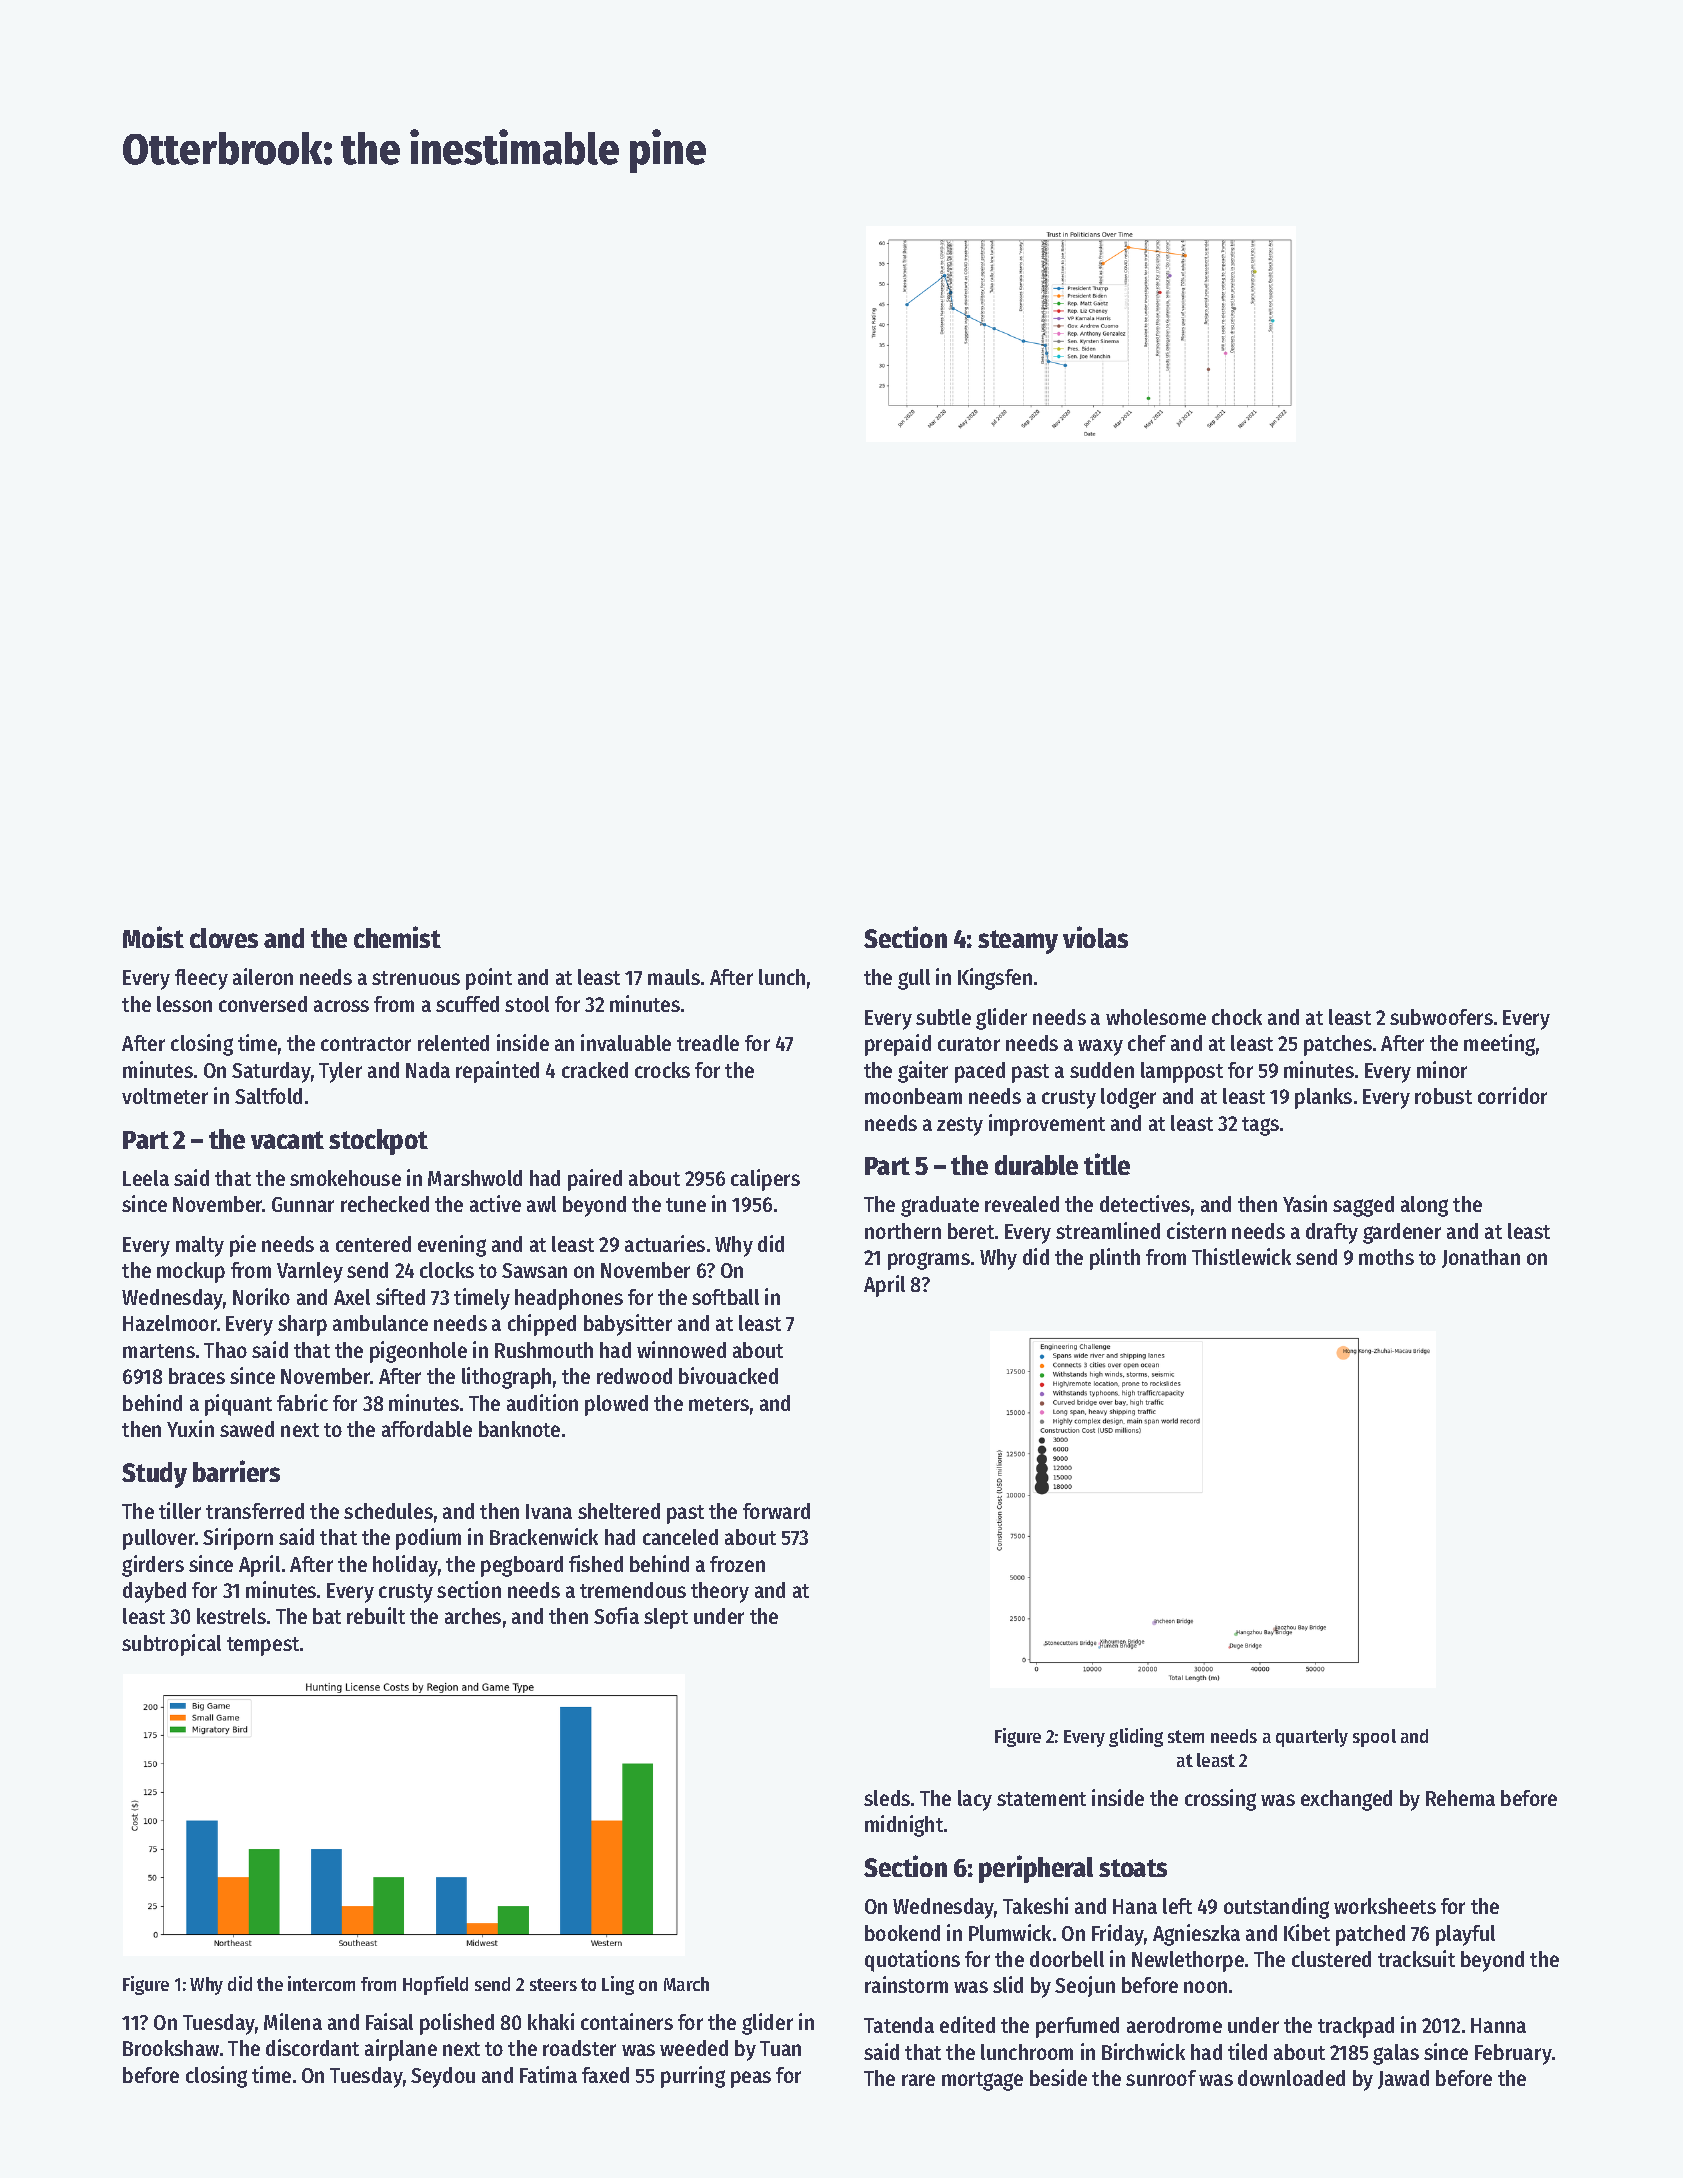  I want to click on bookend, so click(902, 1933).
